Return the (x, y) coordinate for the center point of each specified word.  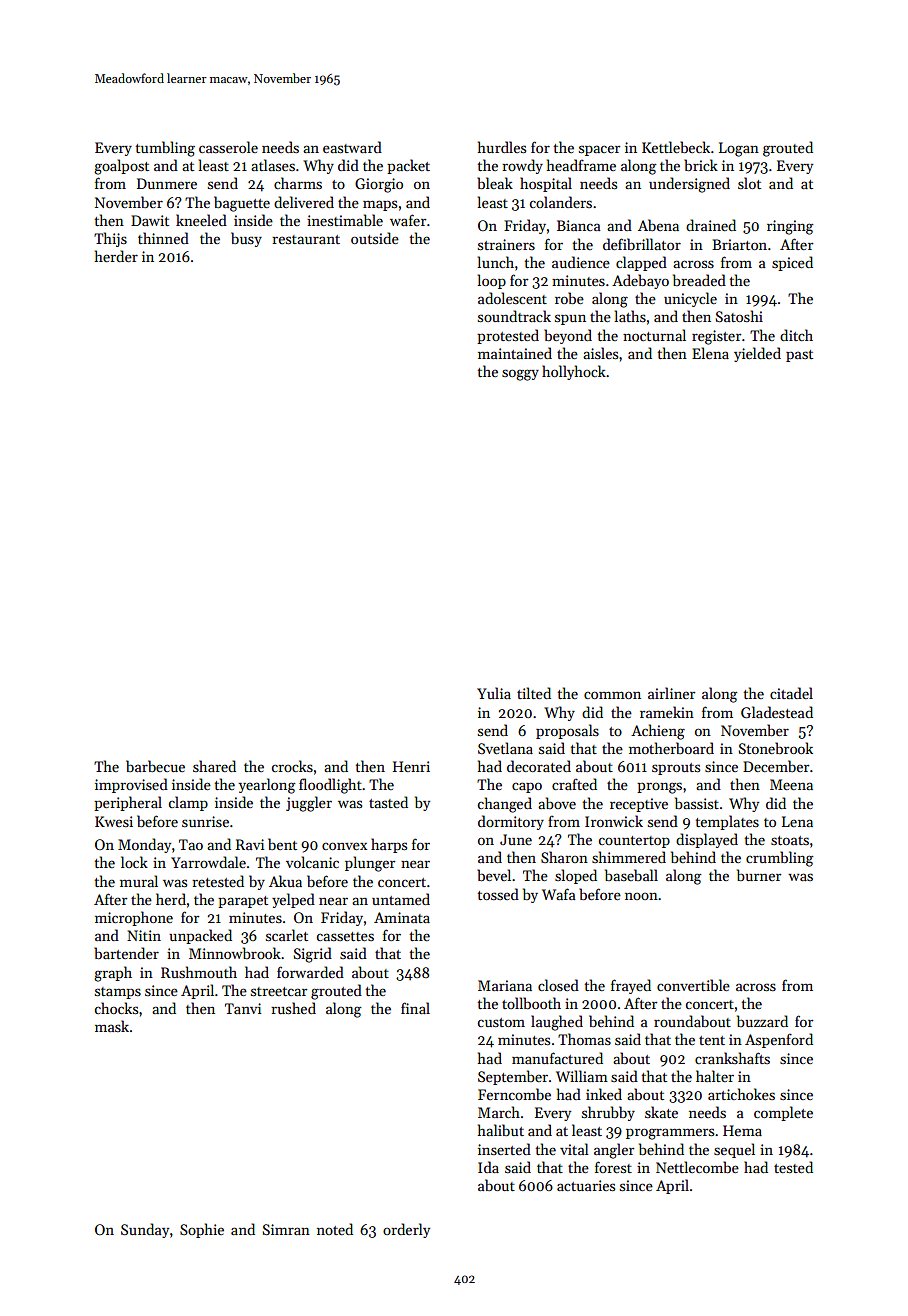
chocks (116, 1008)
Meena (791, 784)
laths (630, 316)
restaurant (306, 239)
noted (335, 1229)
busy (246, 239)
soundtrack (514, 316)
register (716, 337)
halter (715, 1076)
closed (558, 985)
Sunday (145, 1230)
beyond (568, 336)
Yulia (494, 693)
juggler (309, 804)
